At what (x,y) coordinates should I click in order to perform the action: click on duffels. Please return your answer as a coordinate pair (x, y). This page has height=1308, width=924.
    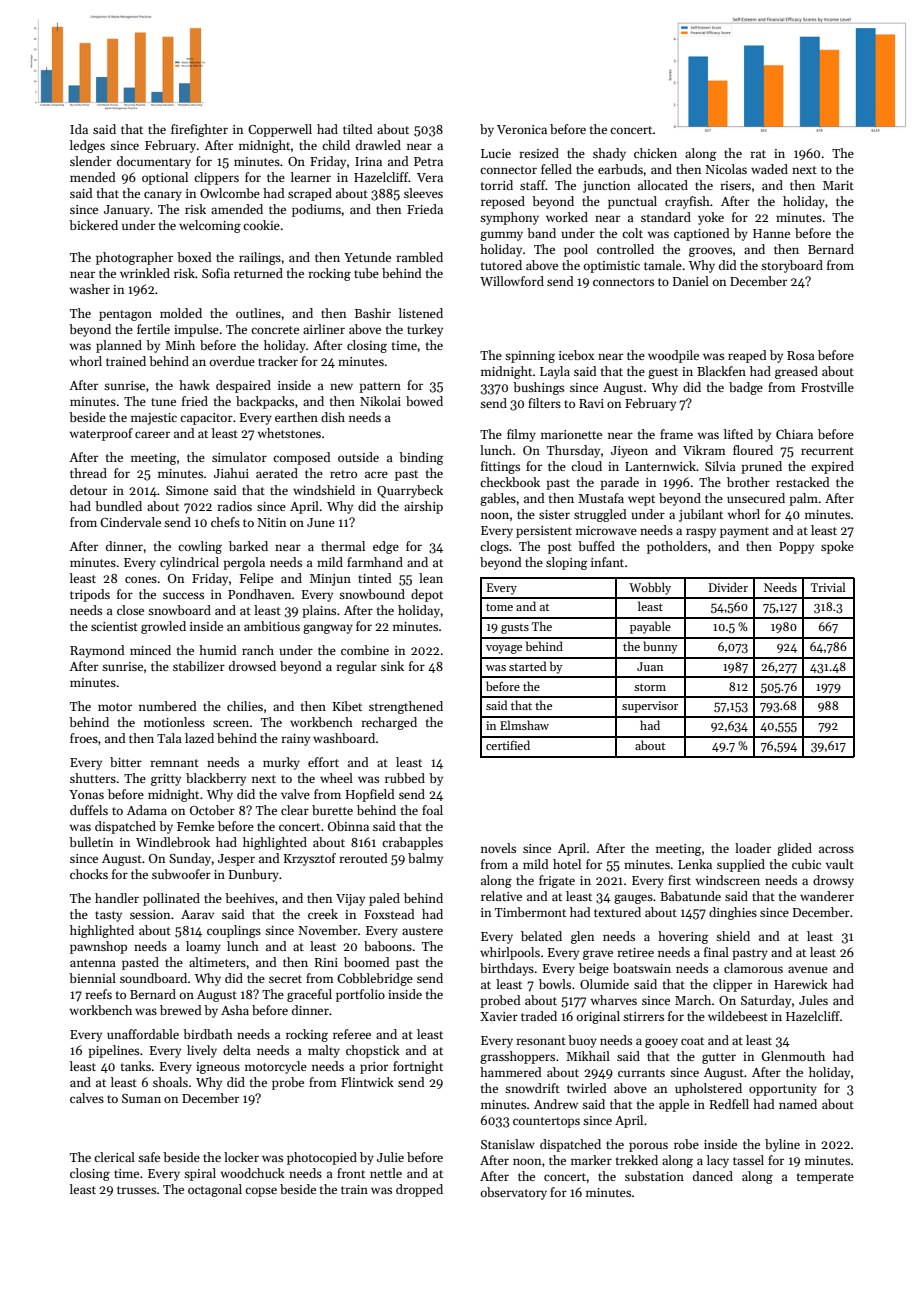
    Looking at the image, I should click on (89, 810).
